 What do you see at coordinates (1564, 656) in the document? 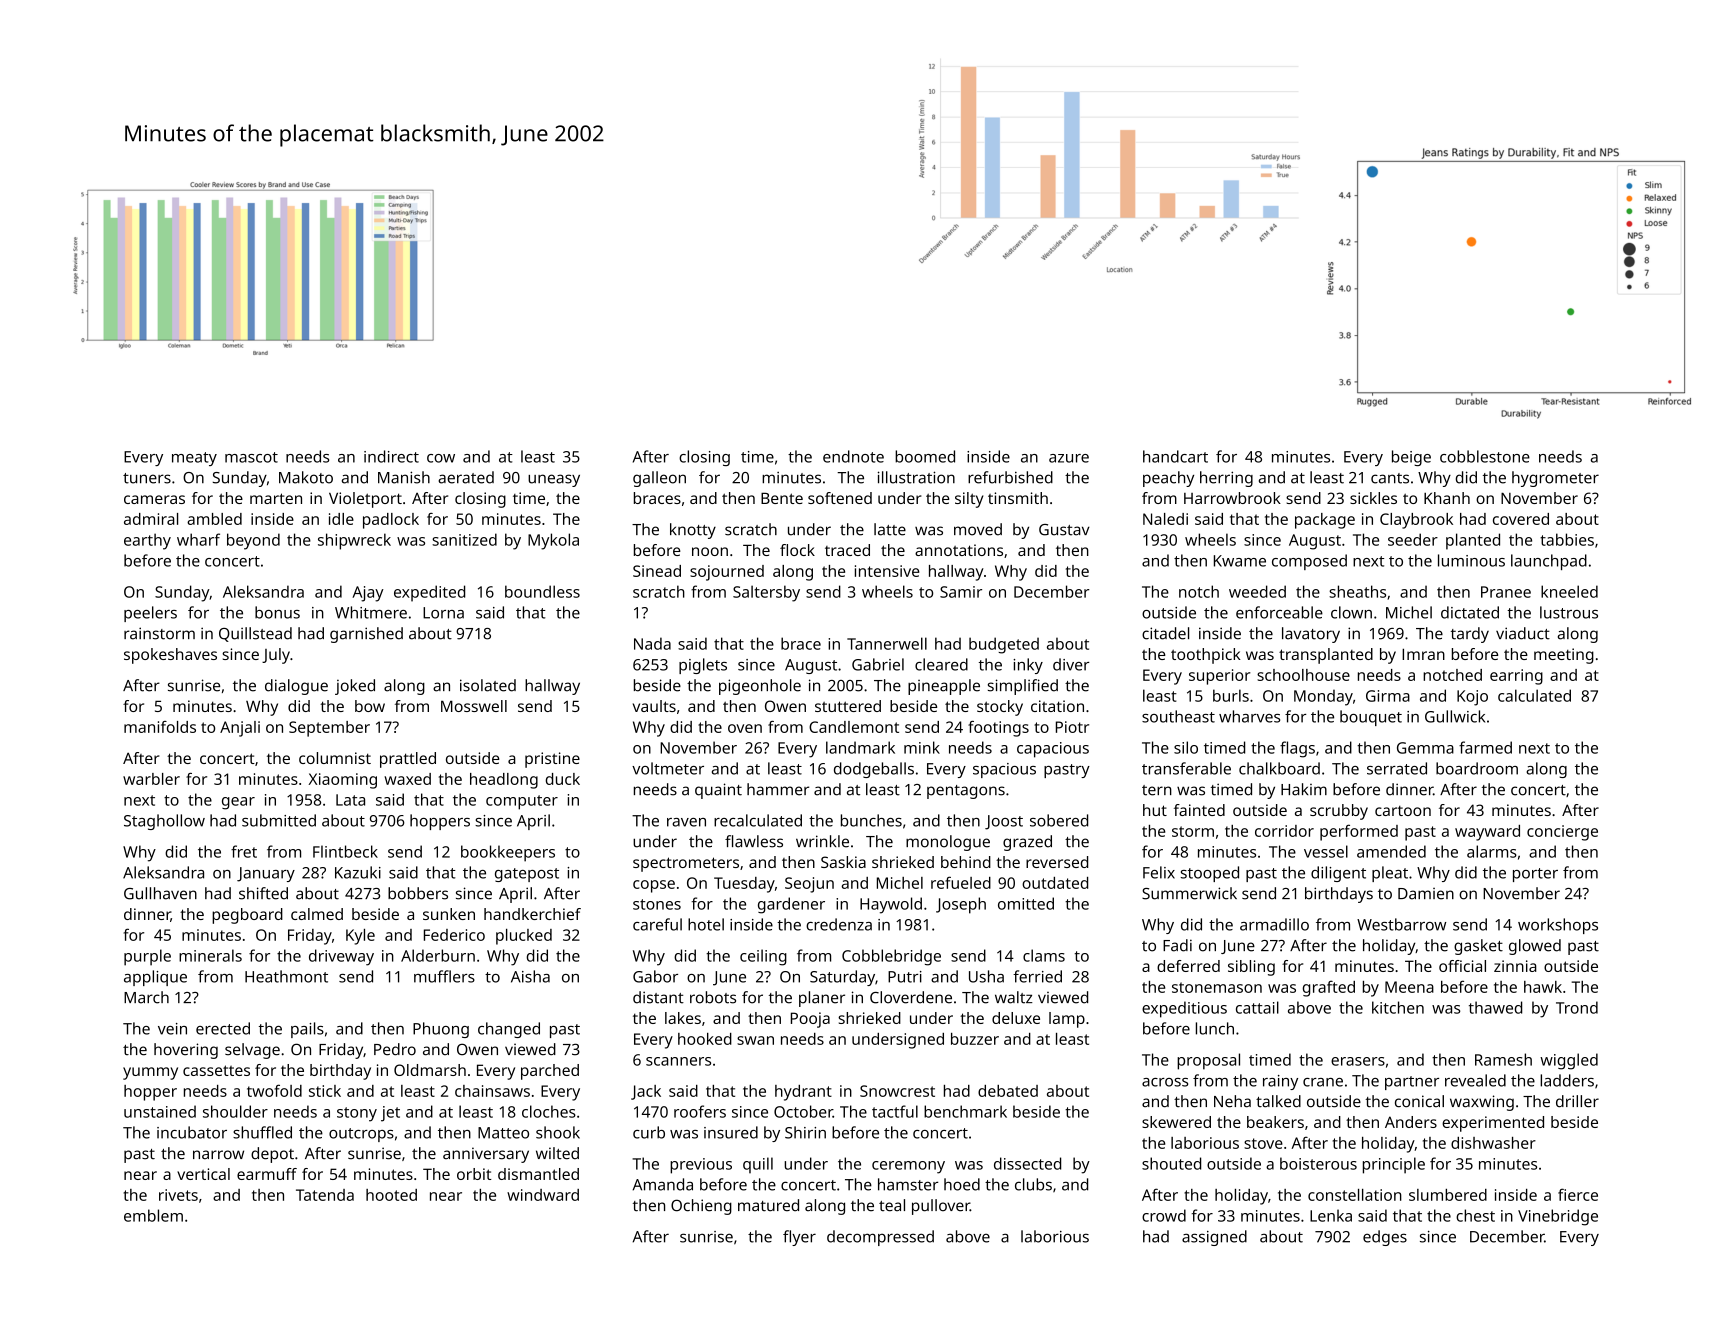
I see `meeting` at bounding box center [1564, 656].
